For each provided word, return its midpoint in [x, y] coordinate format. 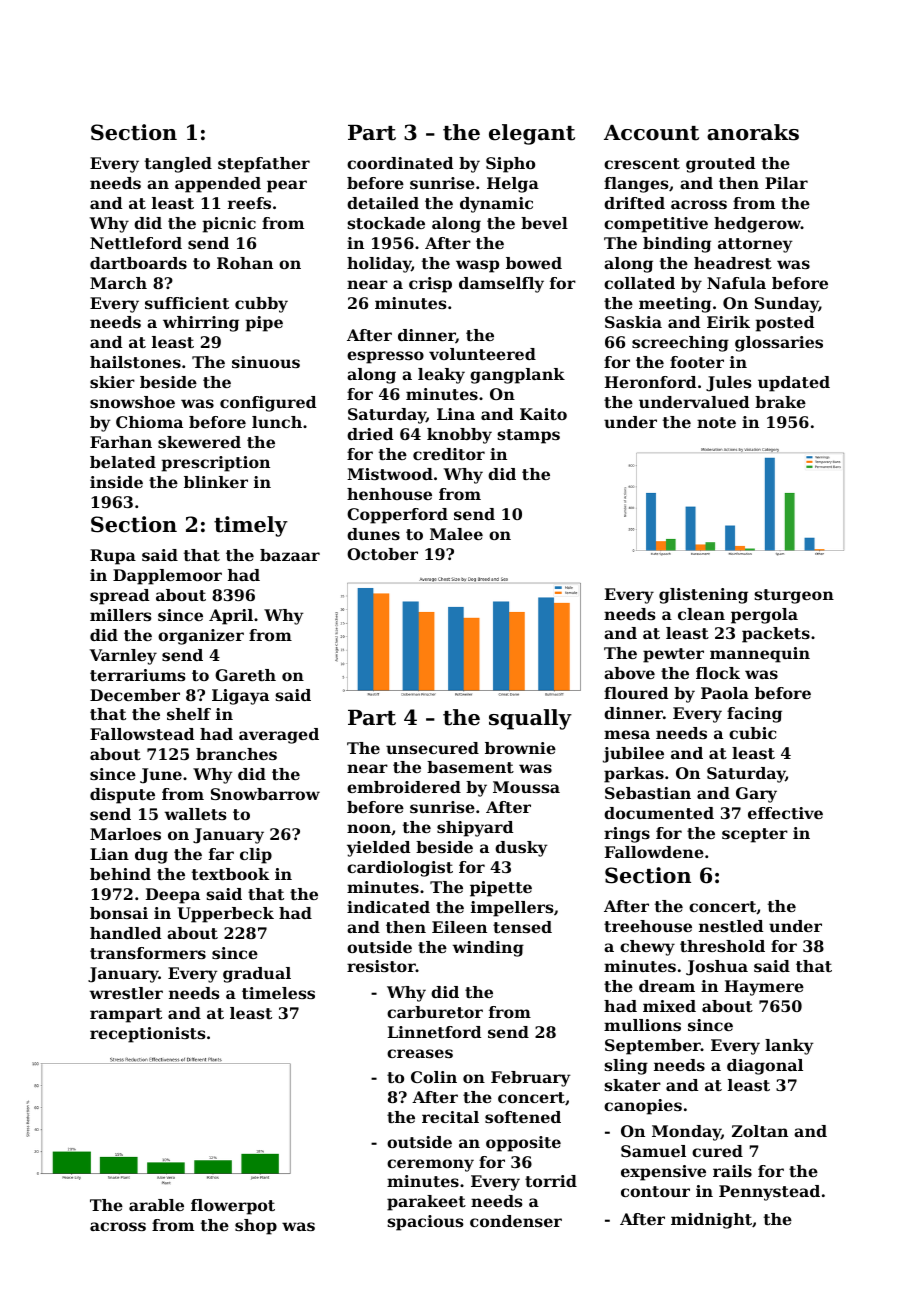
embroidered [404, 787]
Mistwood [390, 474]
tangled [178, 165]
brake [780, 402]
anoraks [753, 132]
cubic [752, 733]
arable [156, 1205]
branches [236, 754]
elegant [532, 134]
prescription [215, 464]
